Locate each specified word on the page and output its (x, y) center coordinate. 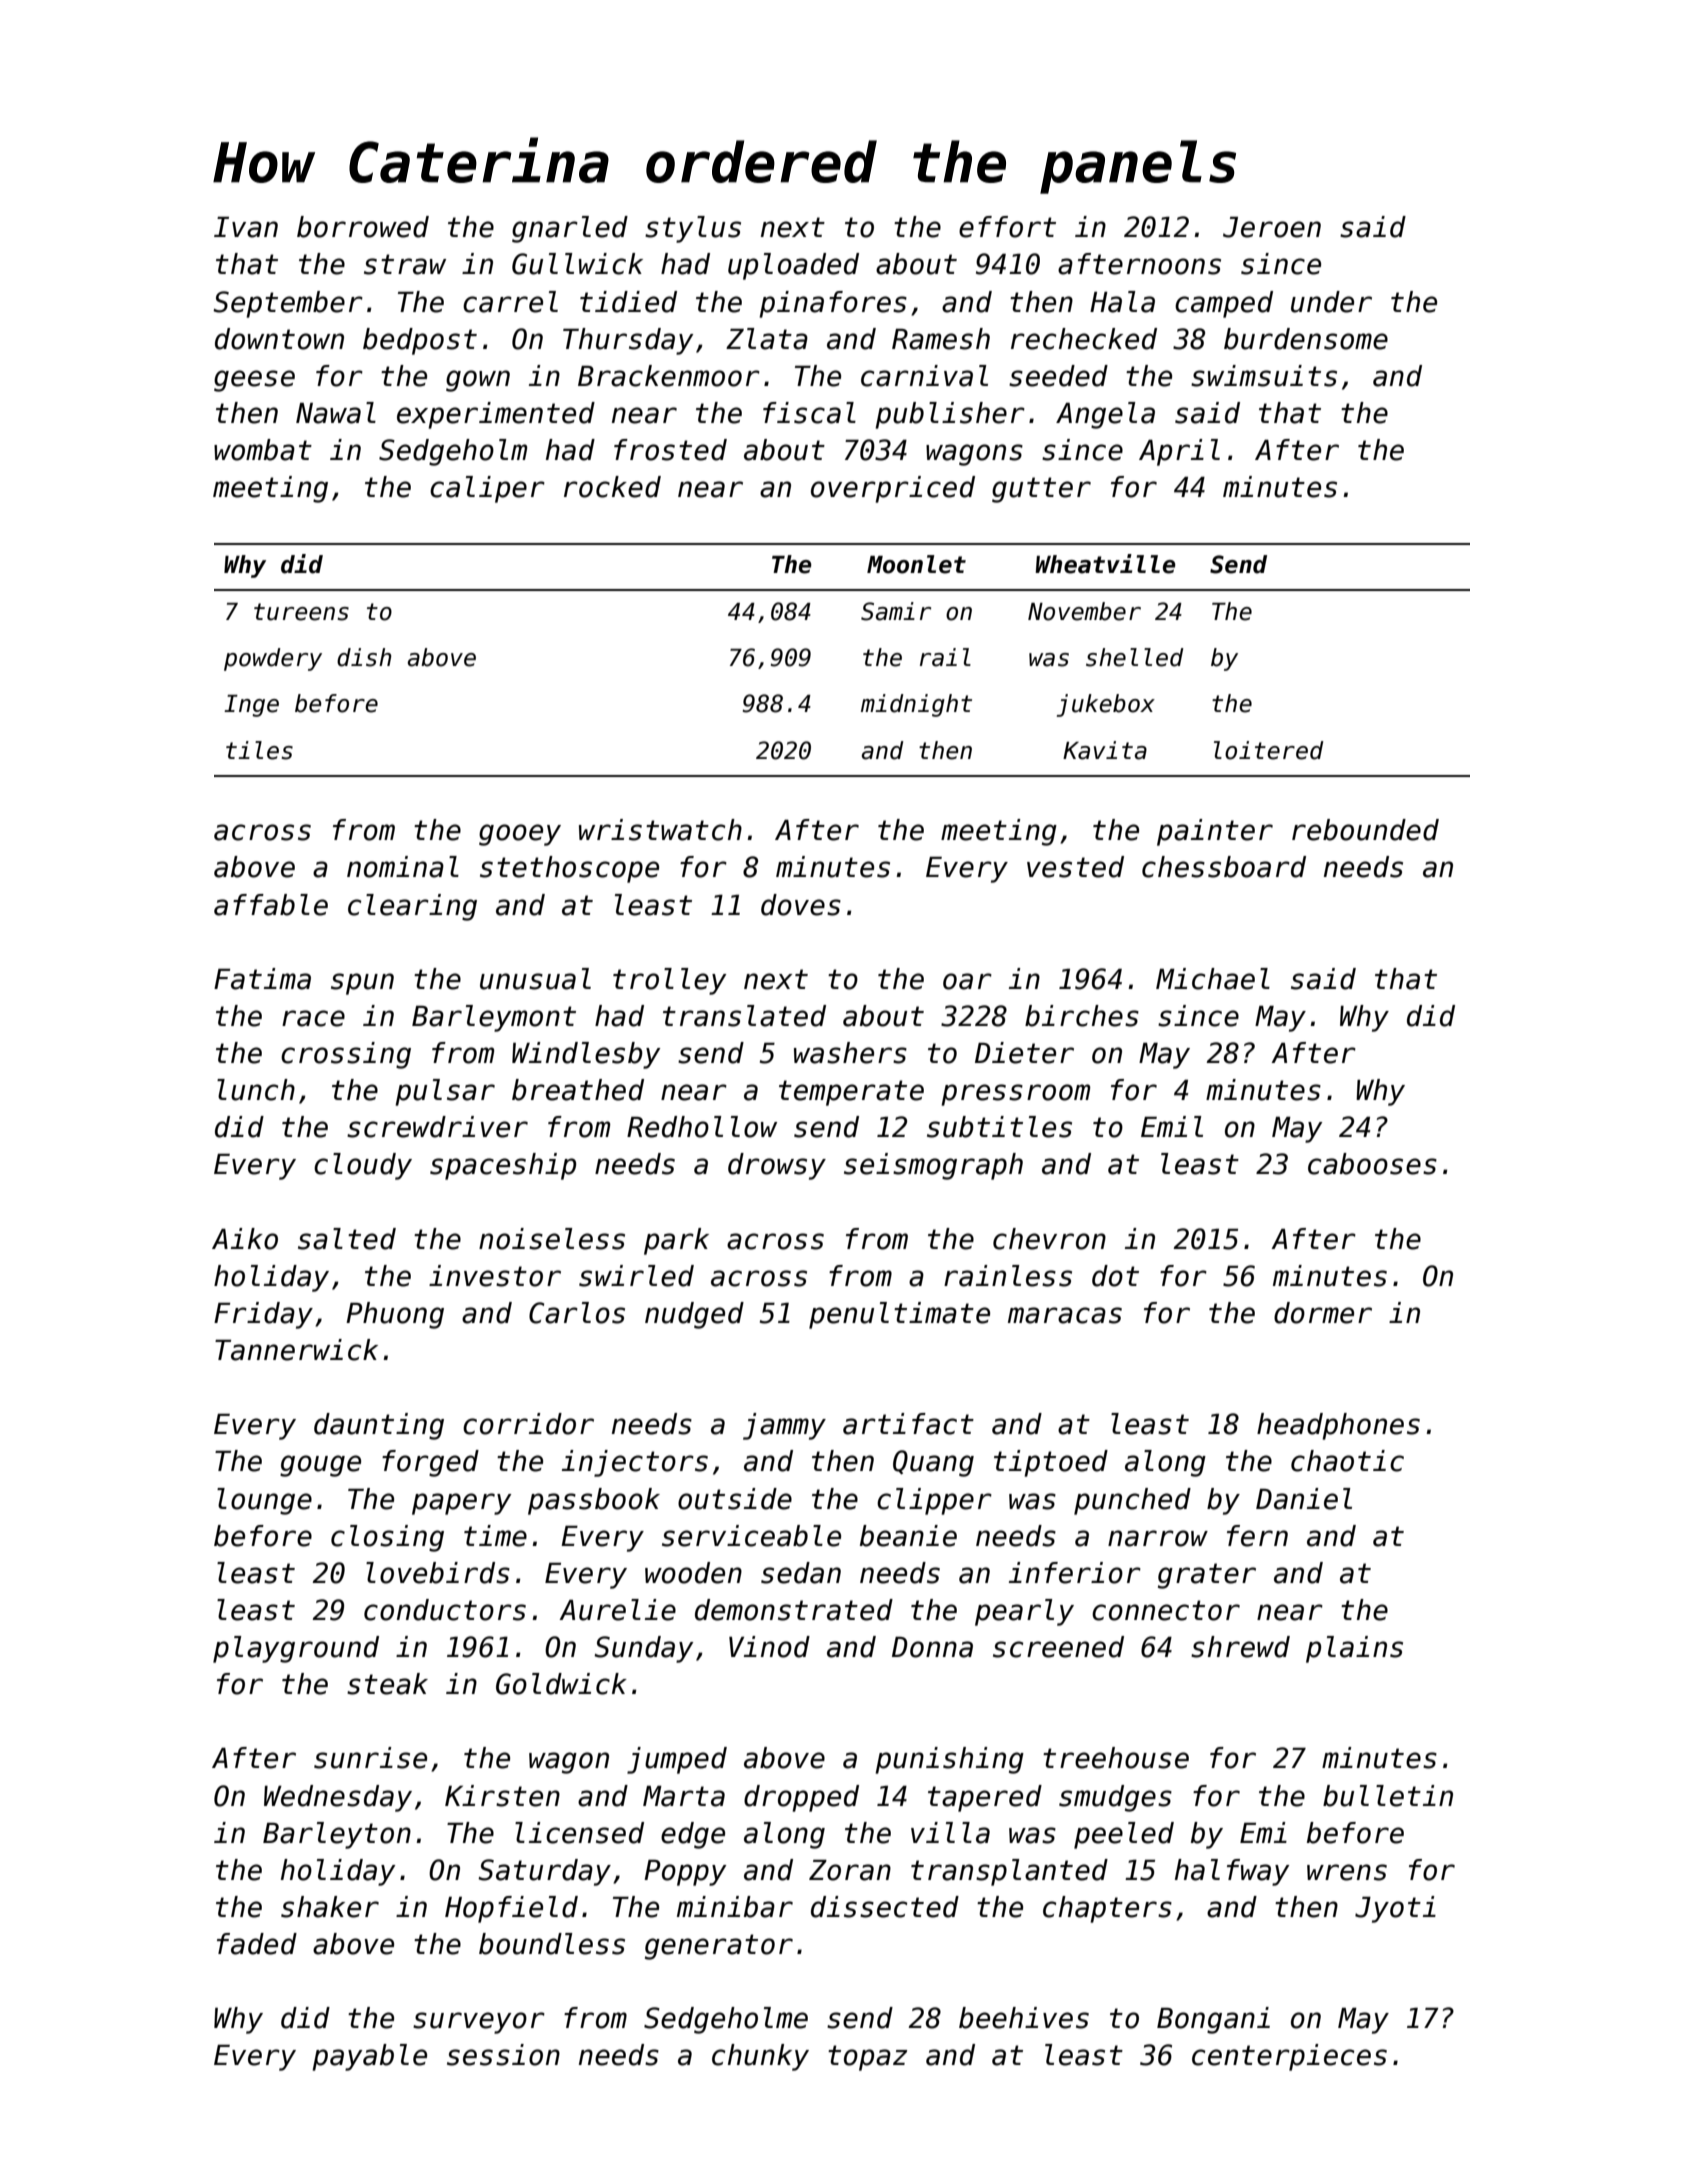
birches (1082, 1016)
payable (369, 2057)
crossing (346, 1055)
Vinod (769, 1647)
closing (387, 1538)
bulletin (1388, 1796)
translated (744, 1016)
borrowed (363, 227)
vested (1075, 867)
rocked (612, 487)
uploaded (793, 266)
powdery (273, 659)
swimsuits (1264, 376)
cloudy (363, 1166)
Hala (1122, 302)
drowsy (777, 1166)
